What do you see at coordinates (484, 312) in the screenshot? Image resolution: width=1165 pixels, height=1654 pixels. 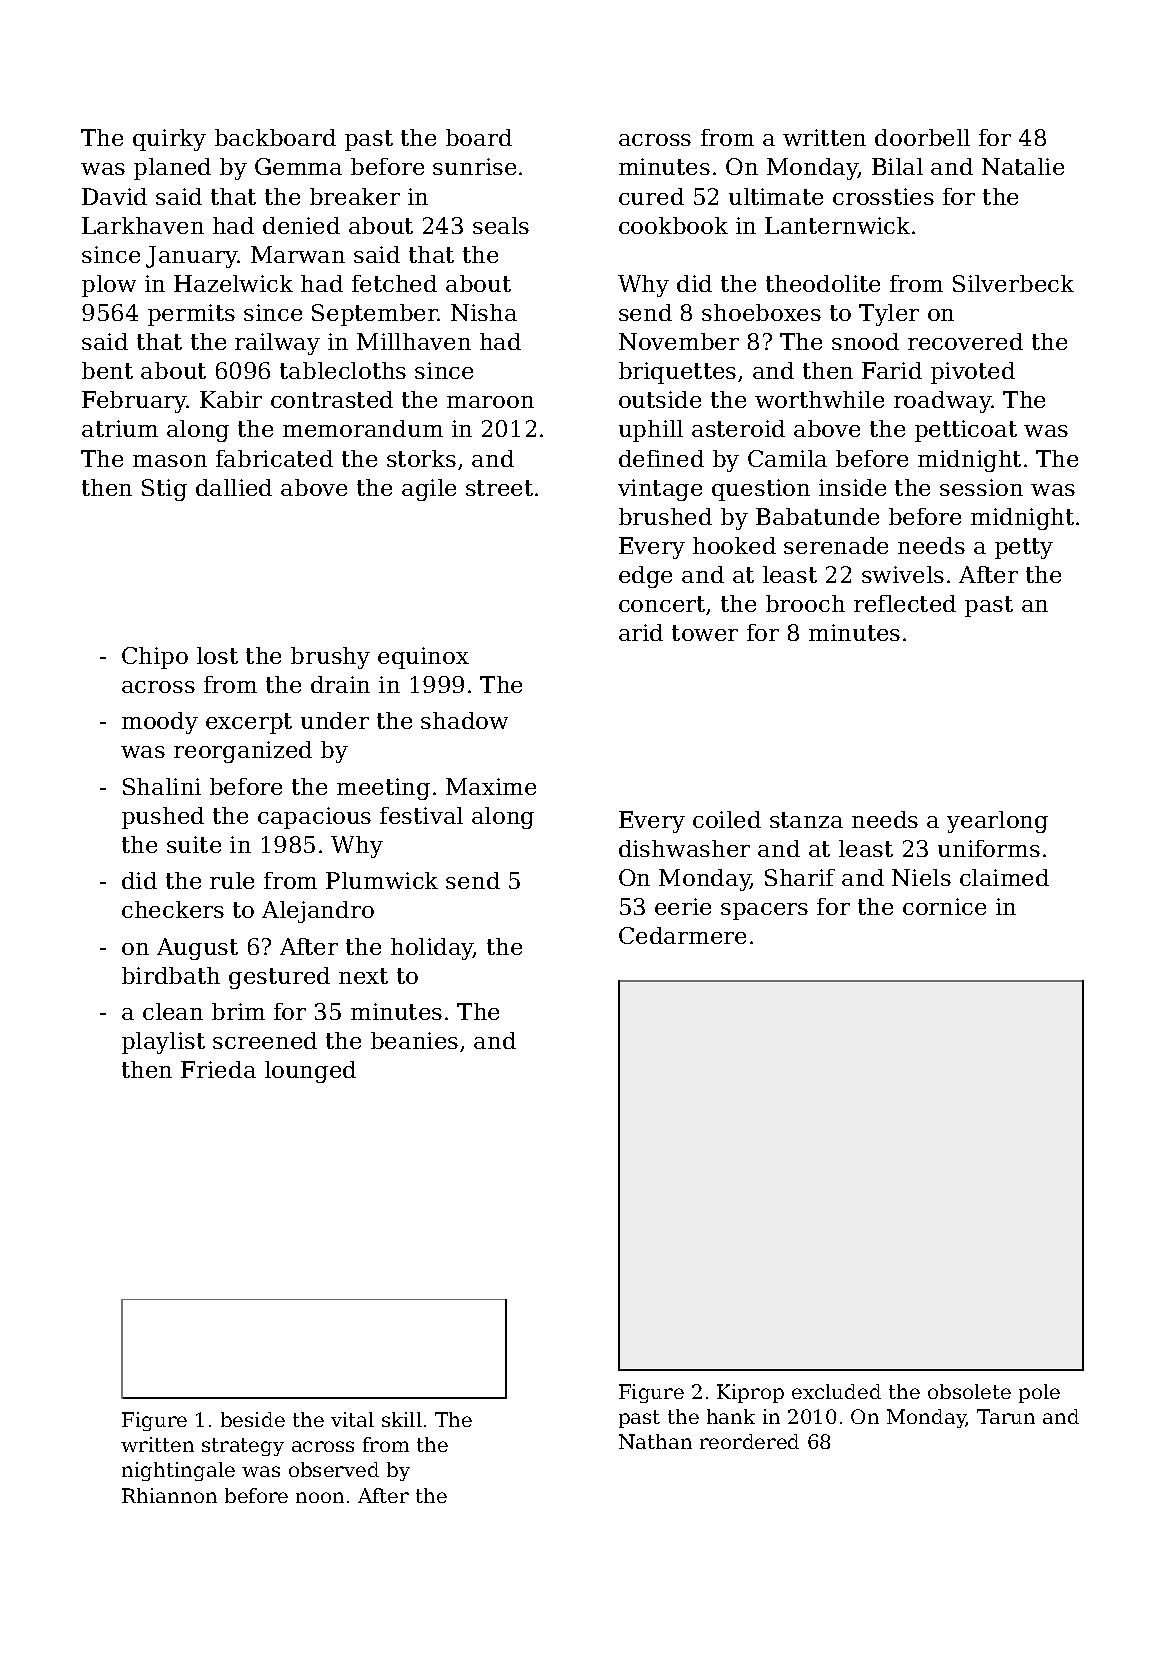 I see `Nisha` at bounding box center [484, 312].
